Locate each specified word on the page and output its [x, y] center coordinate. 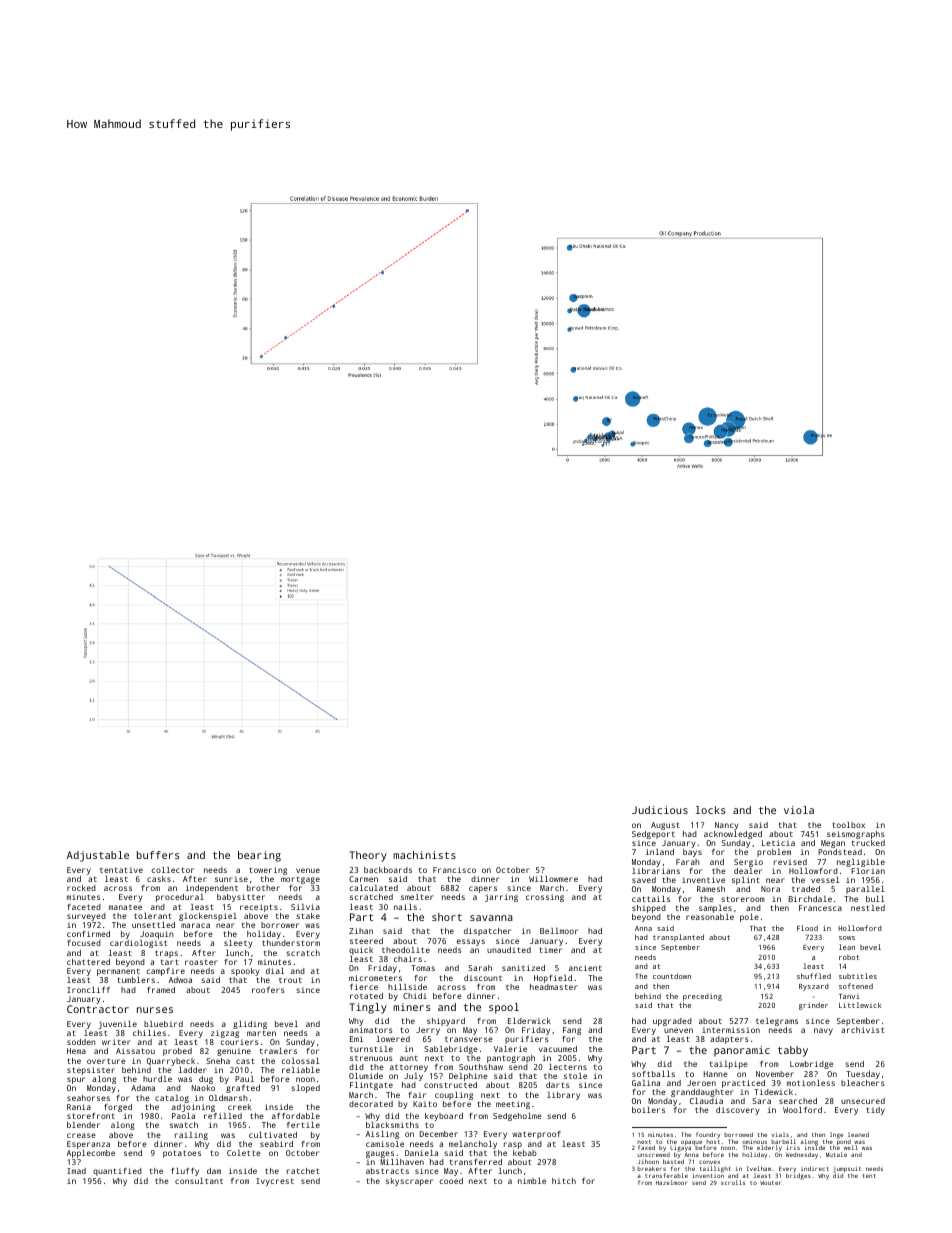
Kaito [425, 1104]
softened [856, 986]
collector [172, 870]
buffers [158, 855]
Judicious [660, 810]
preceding [702, 997]
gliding [250, 1025]
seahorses [88, 1098]
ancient [585, 968]
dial [275, 971]
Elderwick [529, 1021]
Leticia [778, 843]
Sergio [748, 863]
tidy [875, 1111]
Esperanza [88, 1145]
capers [483, 889]
